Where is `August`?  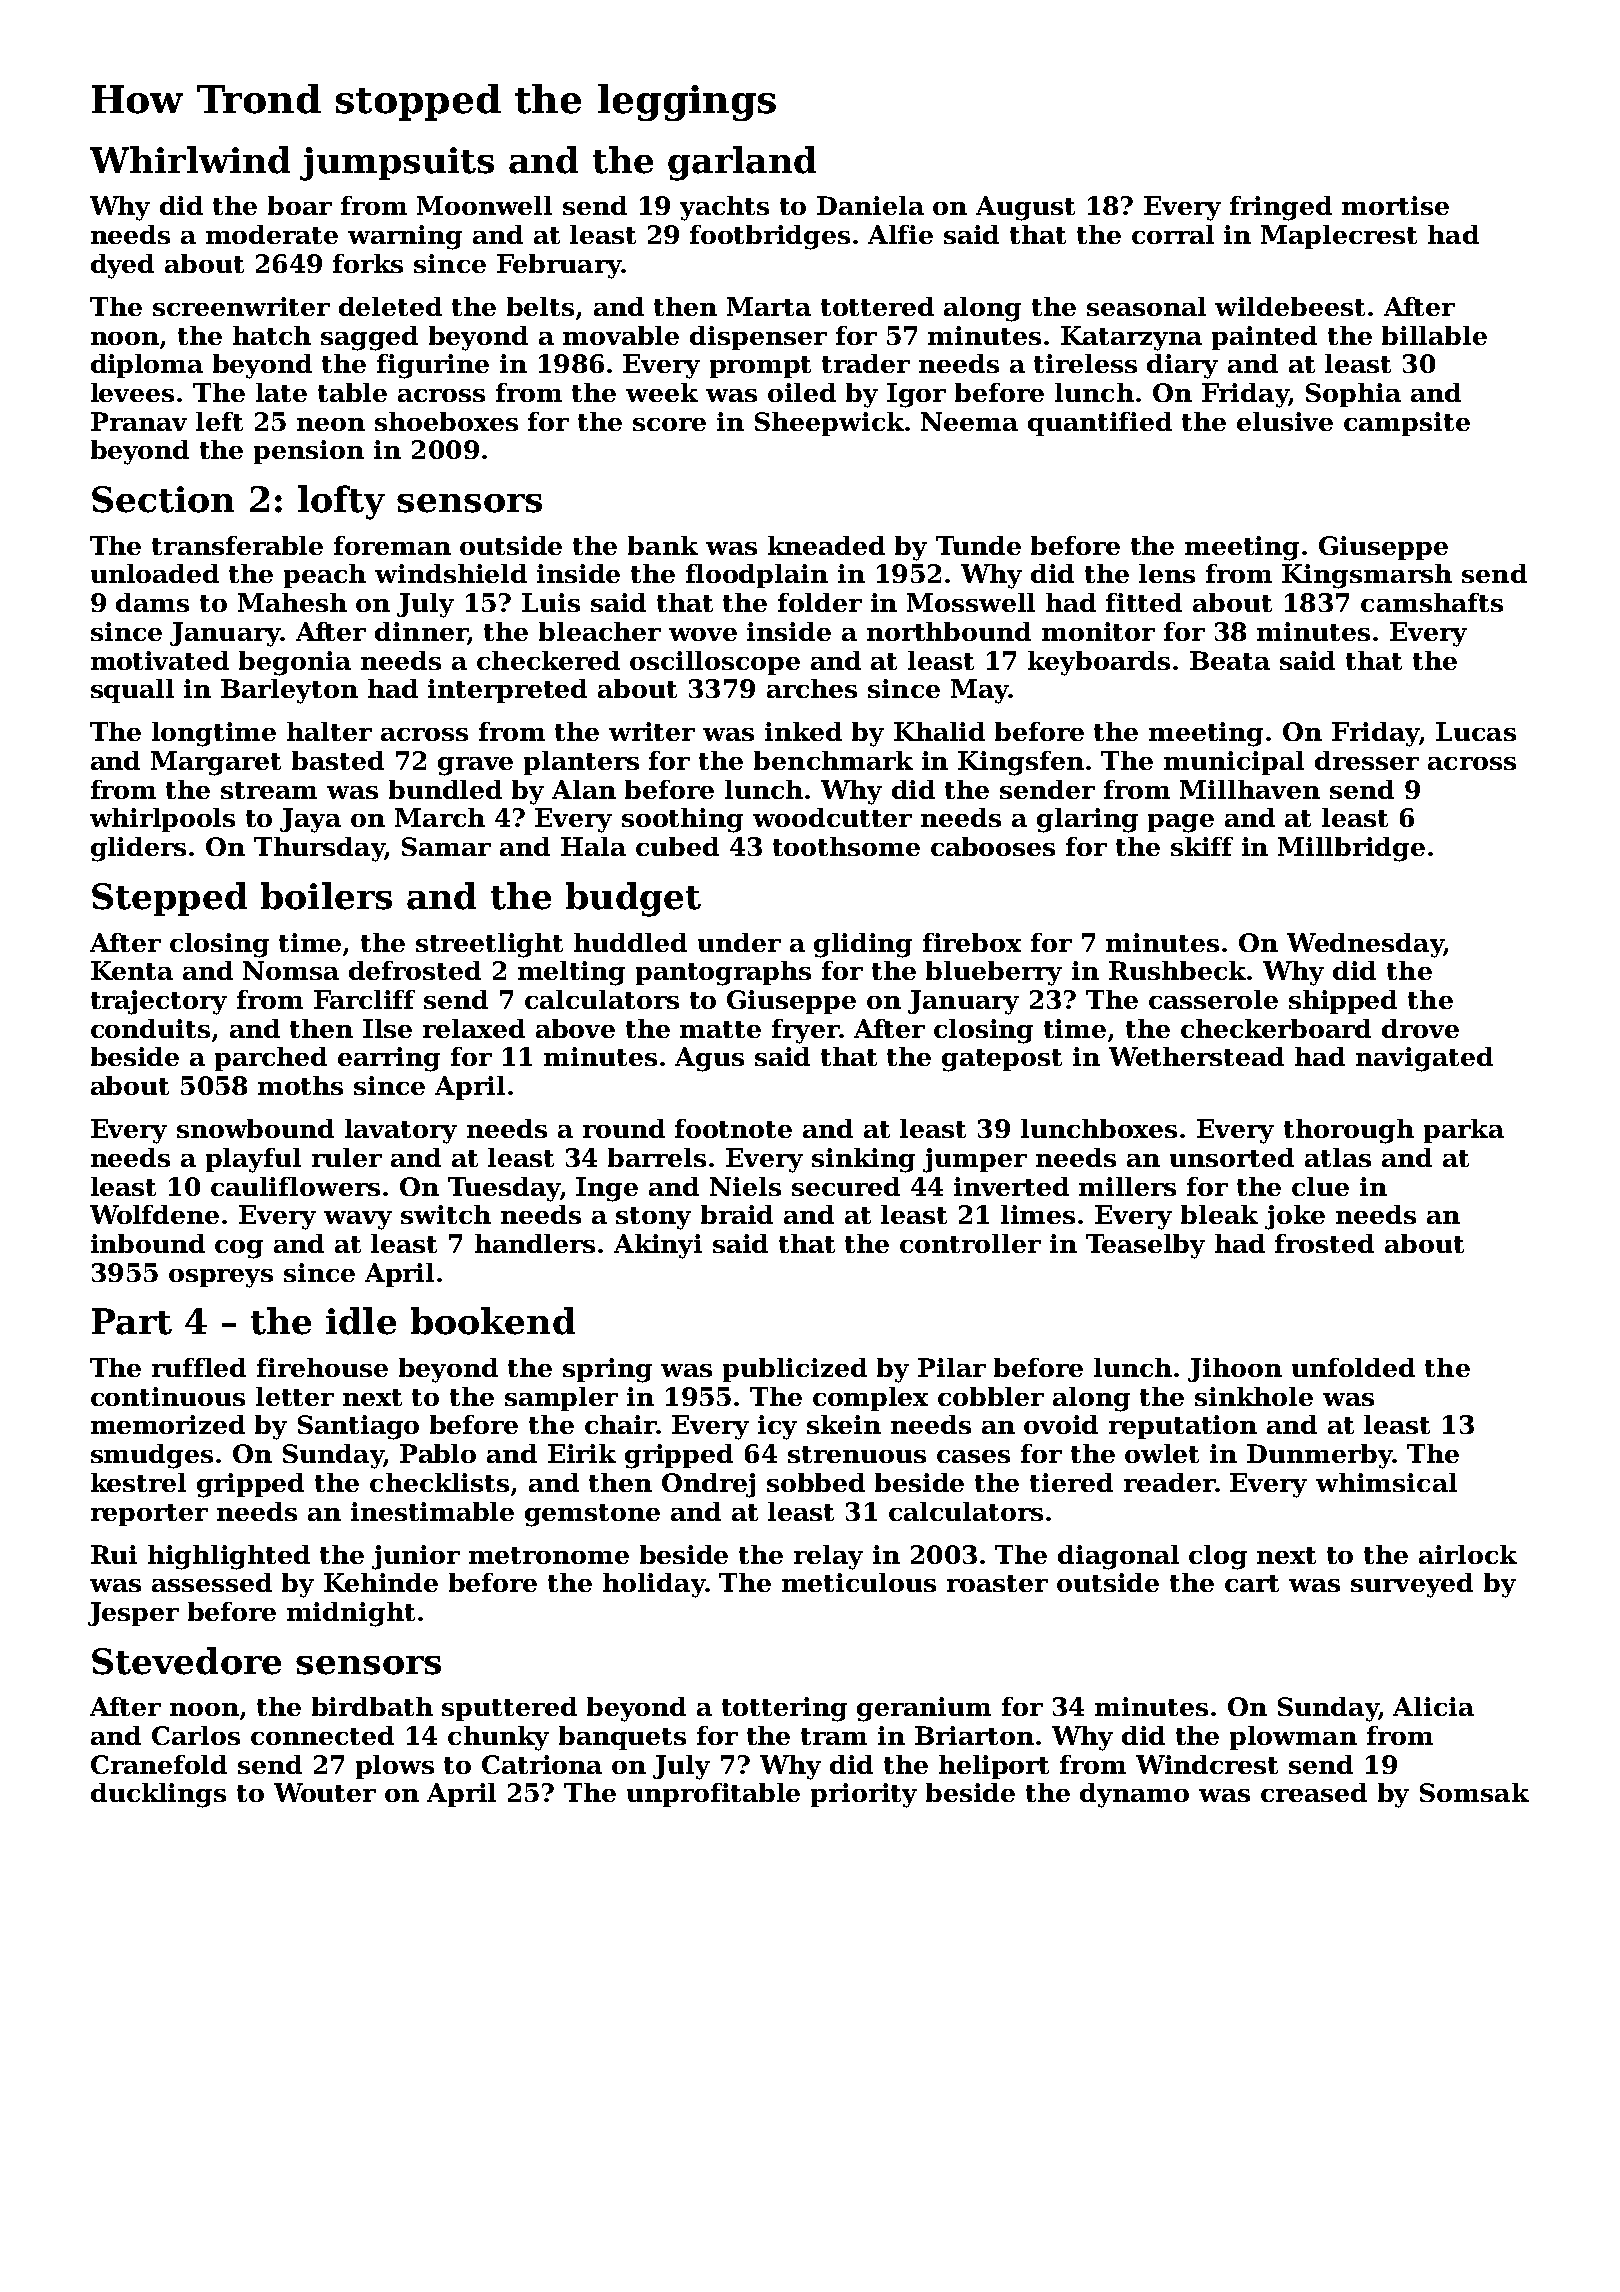 August is located at coordinates (1025, 208).
